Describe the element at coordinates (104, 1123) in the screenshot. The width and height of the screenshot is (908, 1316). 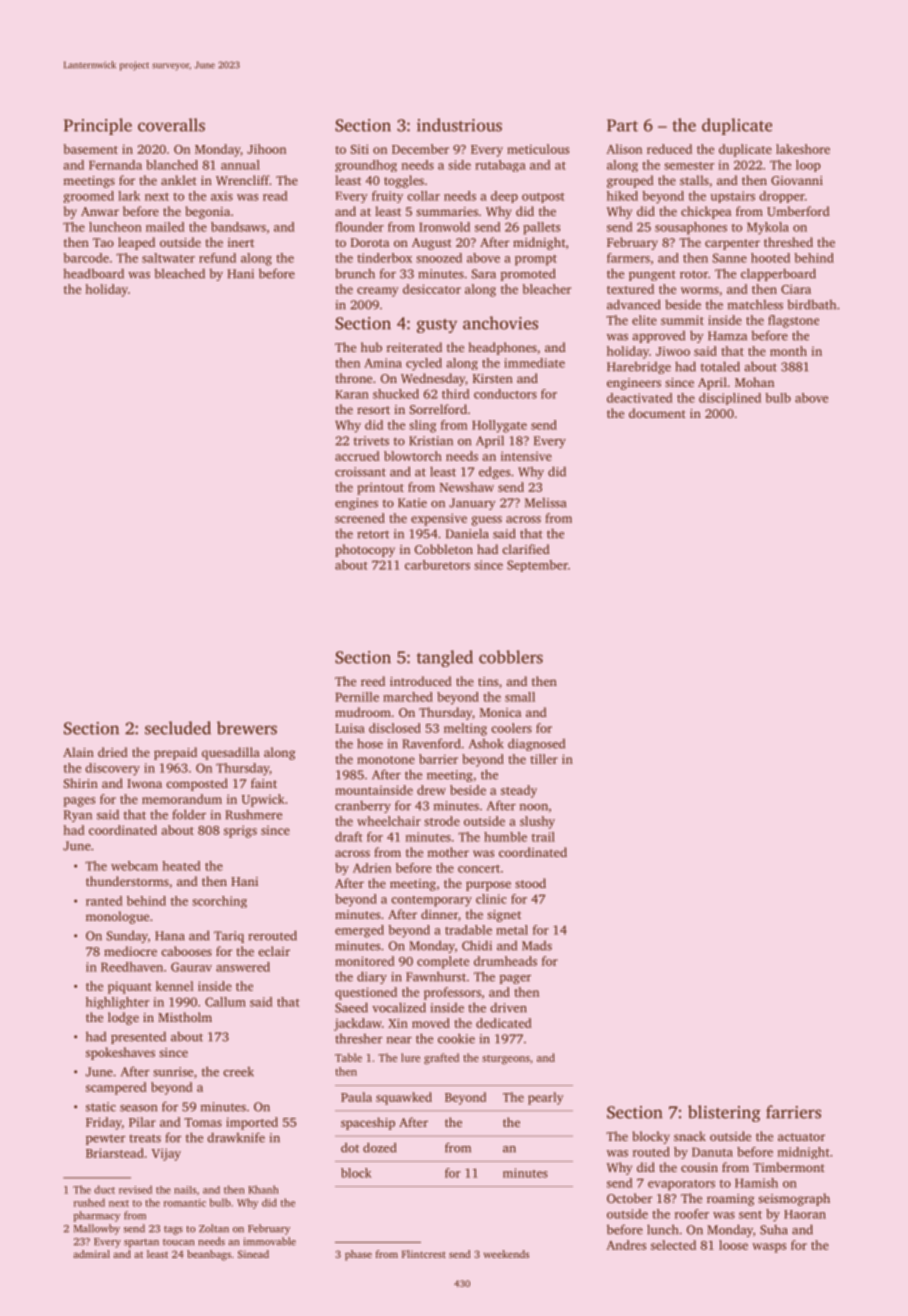
I see `Friday` at that location.
